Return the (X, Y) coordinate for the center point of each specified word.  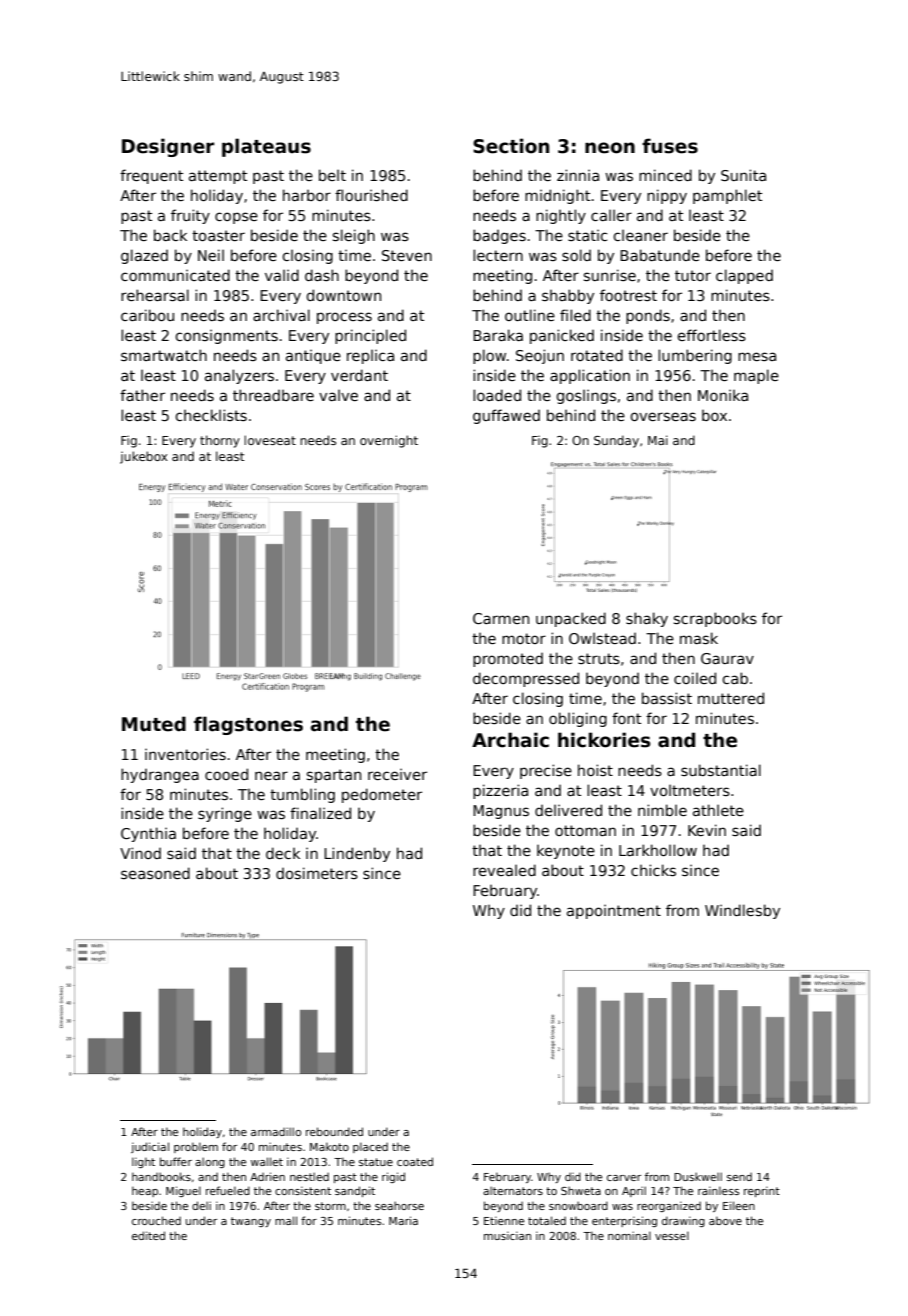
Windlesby (742, 911)
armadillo (276, 1131)
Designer (168, 147)
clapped (744, 276)
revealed (504, 870)
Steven (407, 255)
